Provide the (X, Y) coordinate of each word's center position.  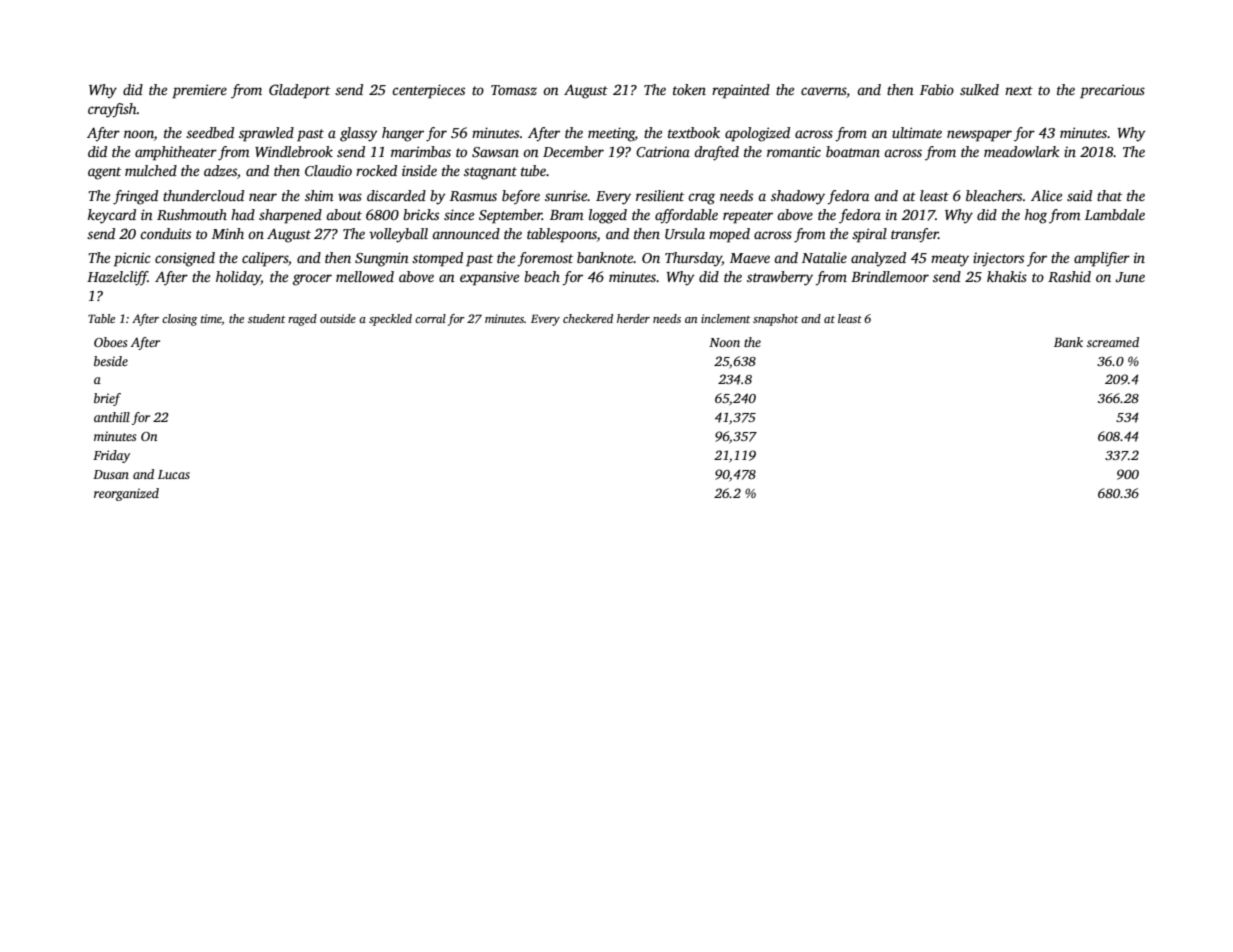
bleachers (994, 195)
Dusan (111, 474)
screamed (1113, 342)
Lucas (174, 474)
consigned (185, 259)
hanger (403, 134)
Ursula (685, 233)
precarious (1112, 91)
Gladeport (299, 91)
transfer (914, 235)
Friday (111, 456)
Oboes (111, 342)
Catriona (663, 152)
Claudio (328, 170)
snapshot (775, 320)
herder (633, 318)
